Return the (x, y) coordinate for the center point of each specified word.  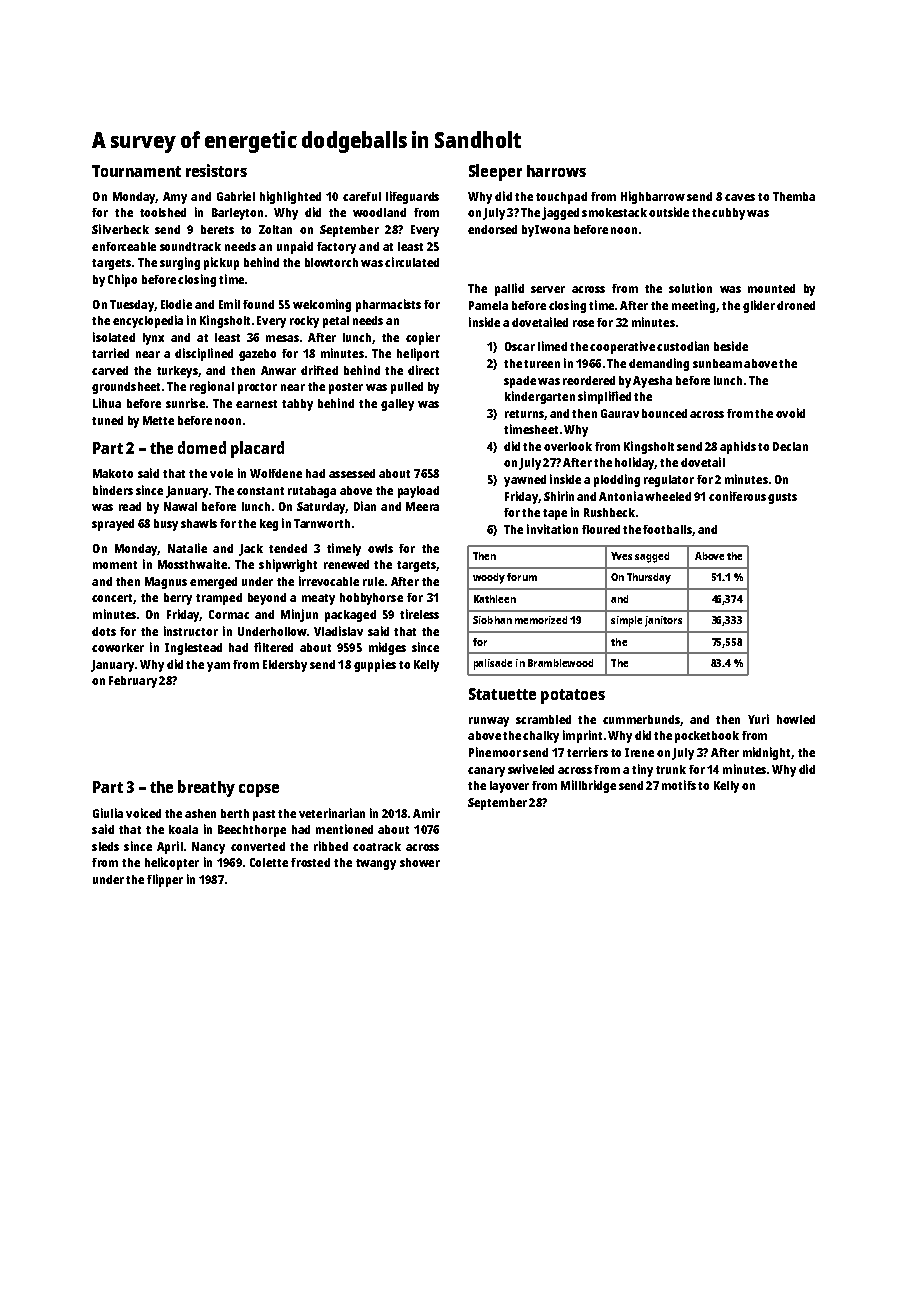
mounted (771, 288)
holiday (635, 463)
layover (509, 787)
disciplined (204, 354)
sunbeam (717, 363)
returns (524, 414)
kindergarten (540, 397)
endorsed (492, 229)
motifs (679, 785)
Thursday (649, 578)
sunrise (185, 403)
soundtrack (190, 246)
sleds (105, 846)
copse (259, 790)
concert (112, 598)
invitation (552, 529)
